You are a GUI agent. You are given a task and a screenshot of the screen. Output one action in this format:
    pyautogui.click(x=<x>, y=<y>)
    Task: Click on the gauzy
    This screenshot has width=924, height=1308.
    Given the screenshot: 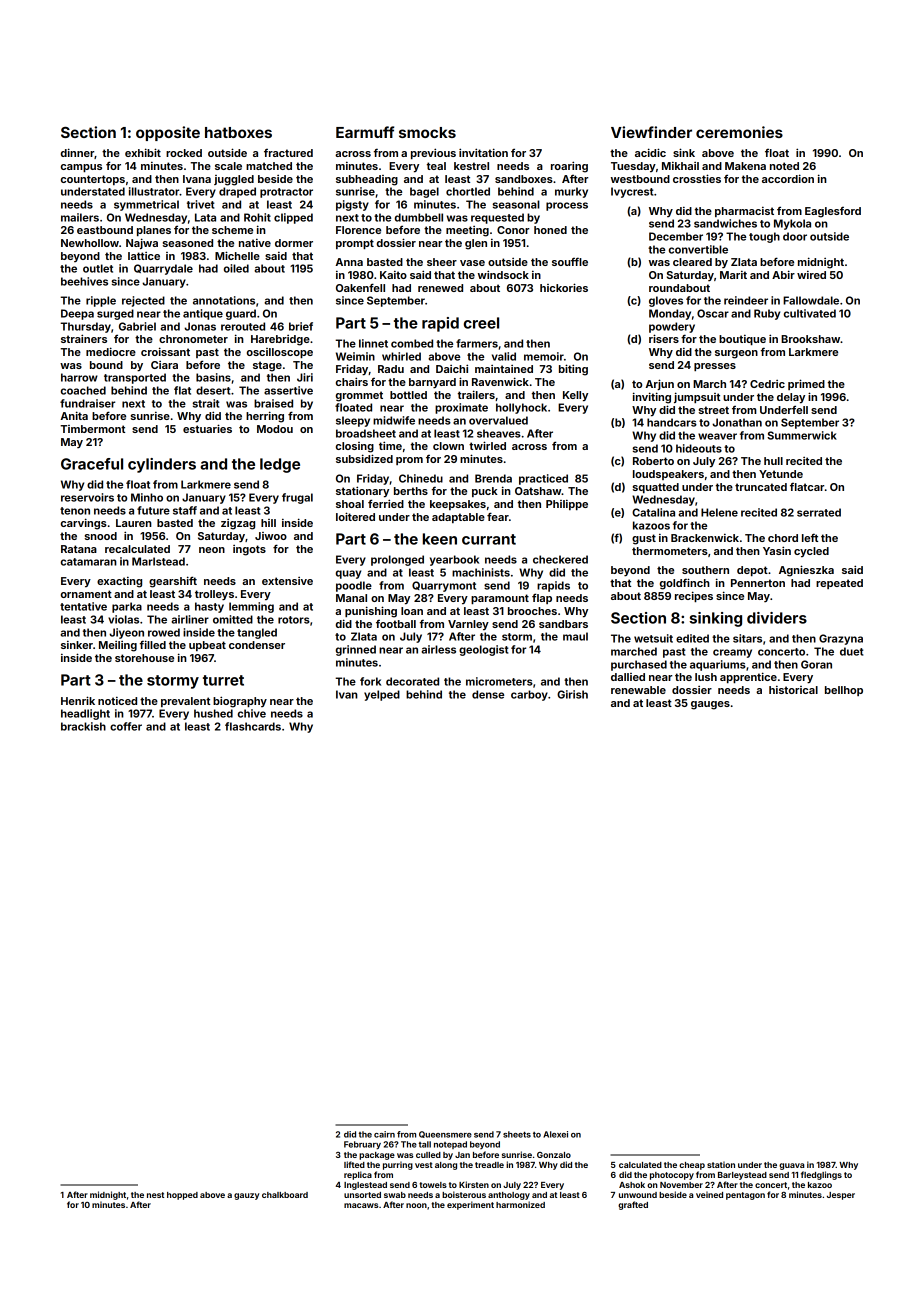 What is the action you would take?
    pyautogui.click(x=246, y=1196)
